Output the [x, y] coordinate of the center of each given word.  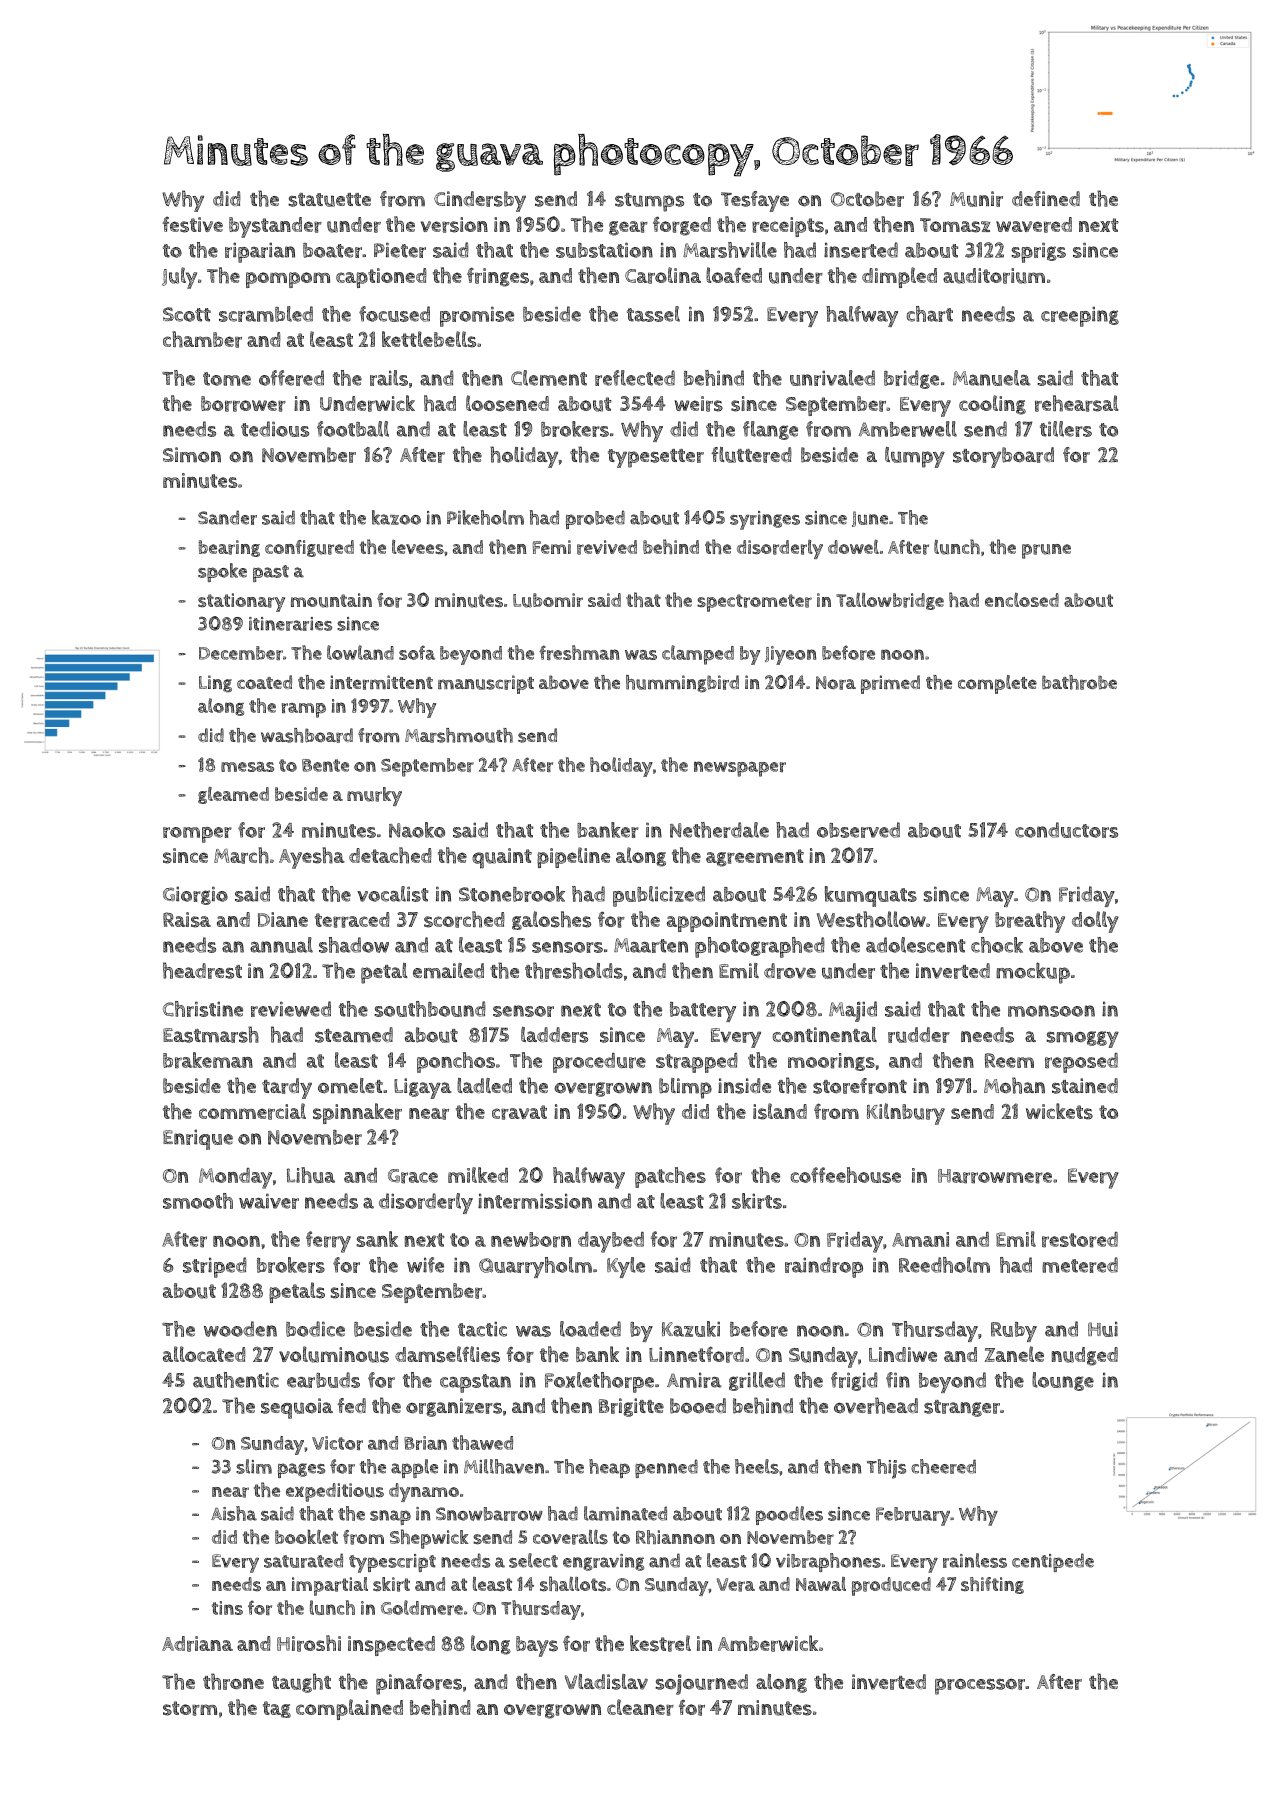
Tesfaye [755, 201]
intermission [535, 1201]
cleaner [640, 1707]
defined [1046, 198]
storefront [860, 1086]
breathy [1030, 922]
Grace [413, 1176]
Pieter [400, 250]
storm [190, 1708]
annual [281, 945]
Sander [227, 517]
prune [1046, 551]
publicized [659, 896]
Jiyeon [790, 655]
